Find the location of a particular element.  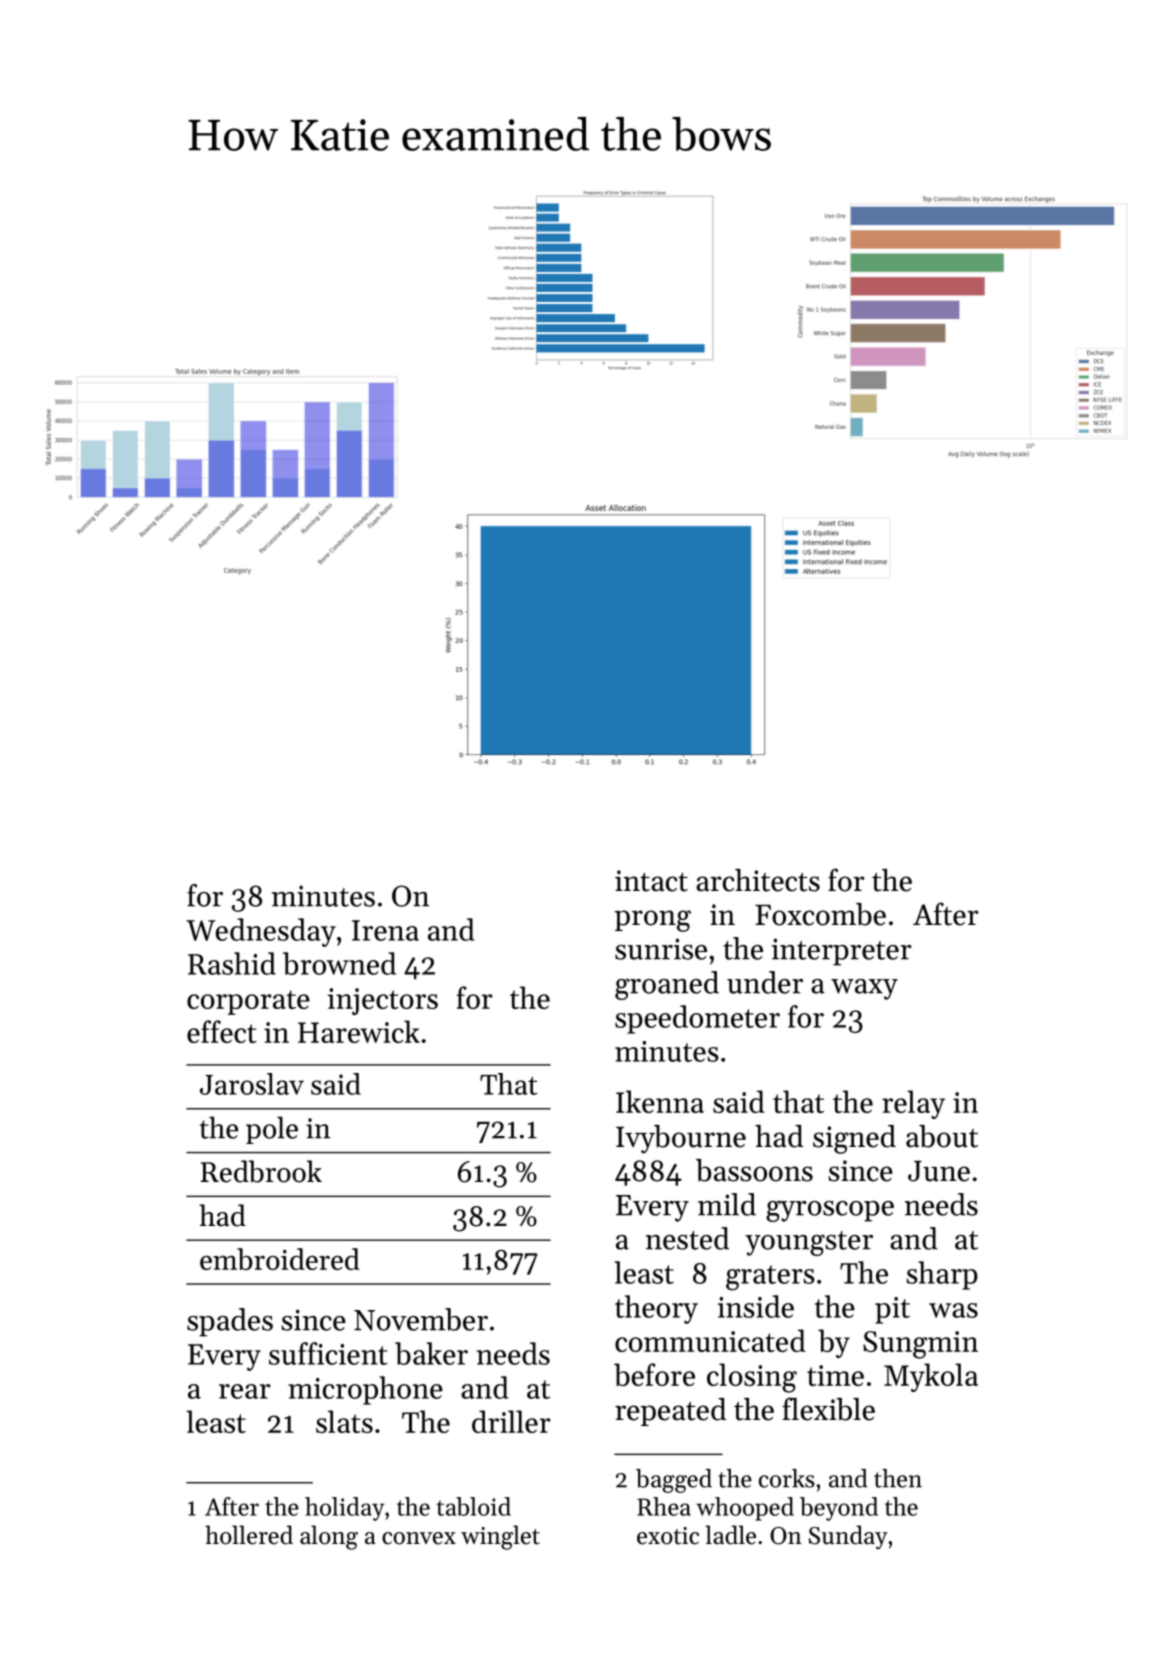

beyond is located at coordinates (839, 1509).
